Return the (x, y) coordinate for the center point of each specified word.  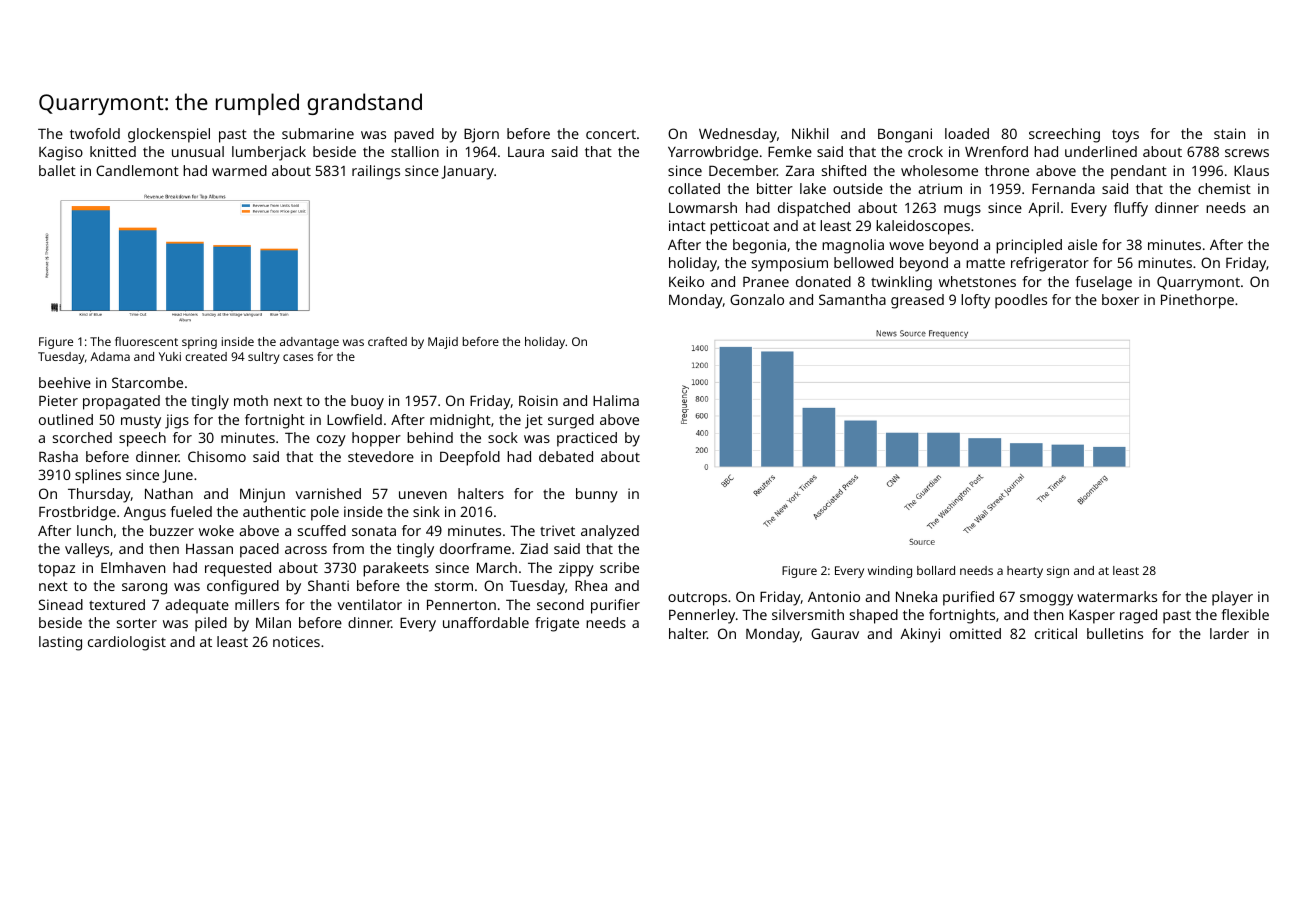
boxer (1120, 299)
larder (1229, 633)
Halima (616, 400)
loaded (967, 133)
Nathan (169, 493)
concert (611, 134)
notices (296, 641)
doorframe (475, 548)
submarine (318, 133)
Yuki (170, 356)
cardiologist (127, 643)
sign (1058, 572)
